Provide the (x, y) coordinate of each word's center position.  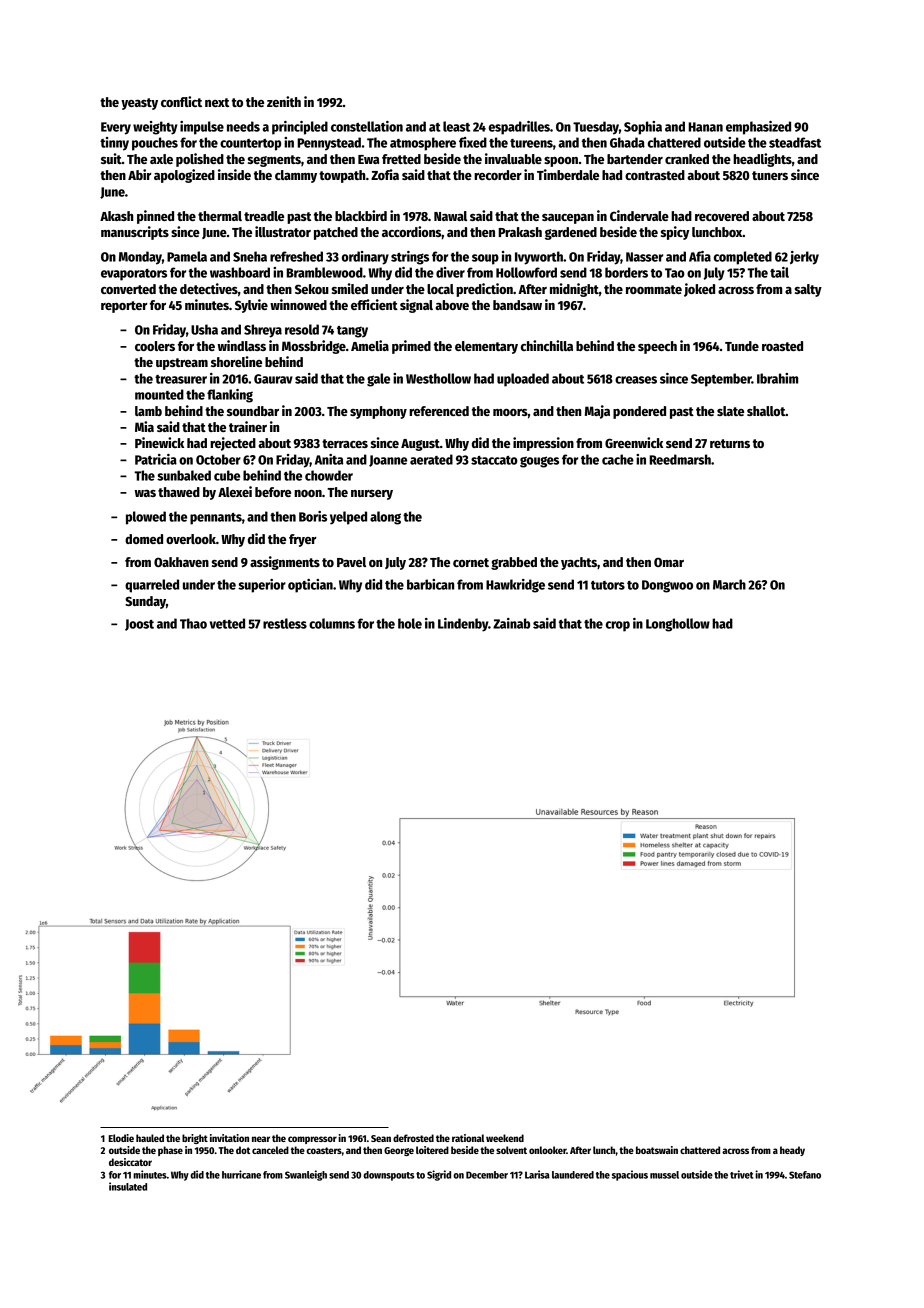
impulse (202, 128)
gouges (539, 462)
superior (262, 586)
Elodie (121, 1138)
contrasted (655, 175)
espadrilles (519, 128)
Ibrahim (777, 378)
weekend (505, 1138)
